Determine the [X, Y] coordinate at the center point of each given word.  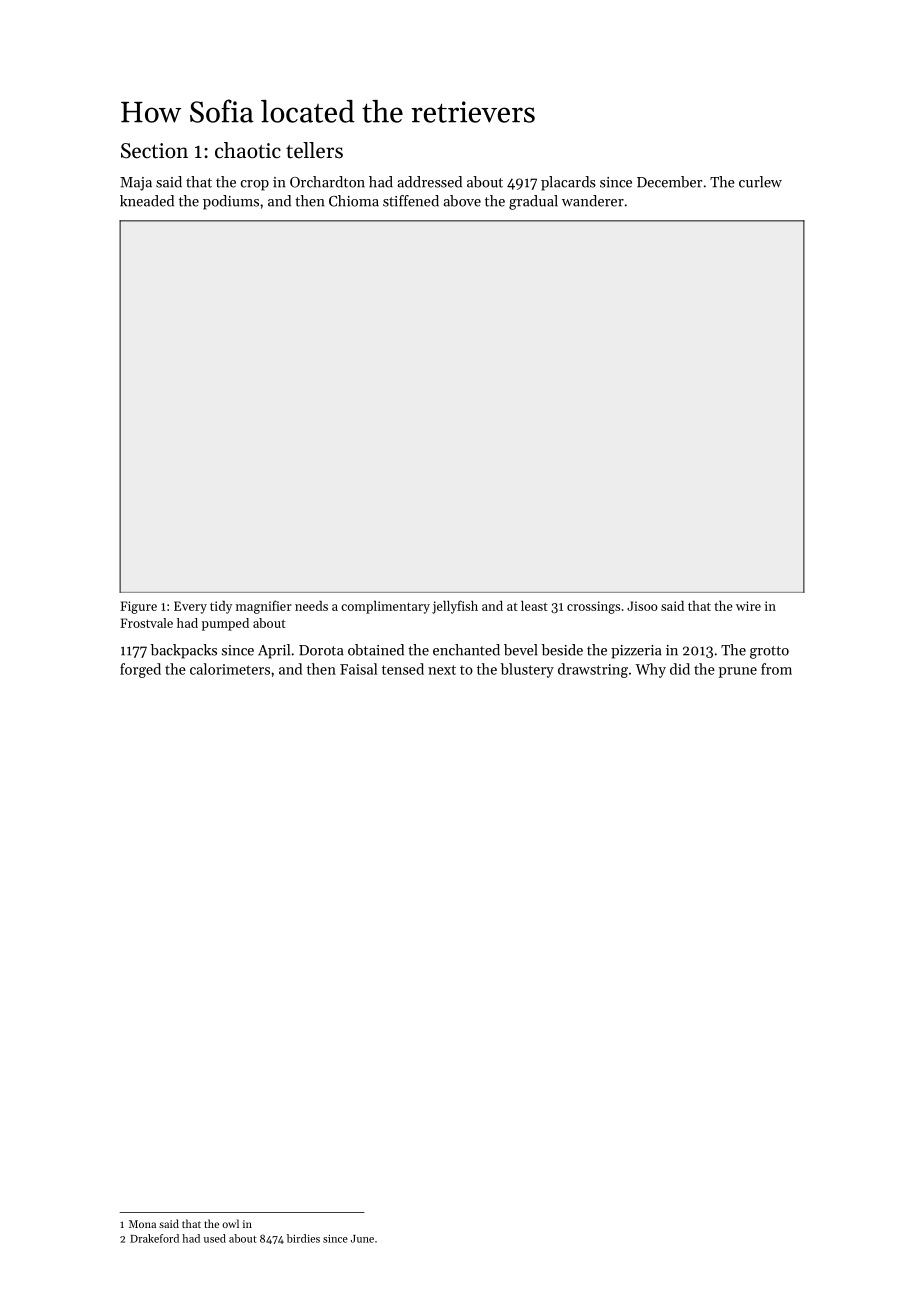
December [669, 182]
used [215, 1238]
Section [154, 151]
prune [738, 672]
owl [230, 1223]
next [442, 670]
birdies [303, 1238]
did [680, 669]
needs [311, 606]
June [362, 1239]
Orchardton [327, 182]
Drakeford [154, 1238]
